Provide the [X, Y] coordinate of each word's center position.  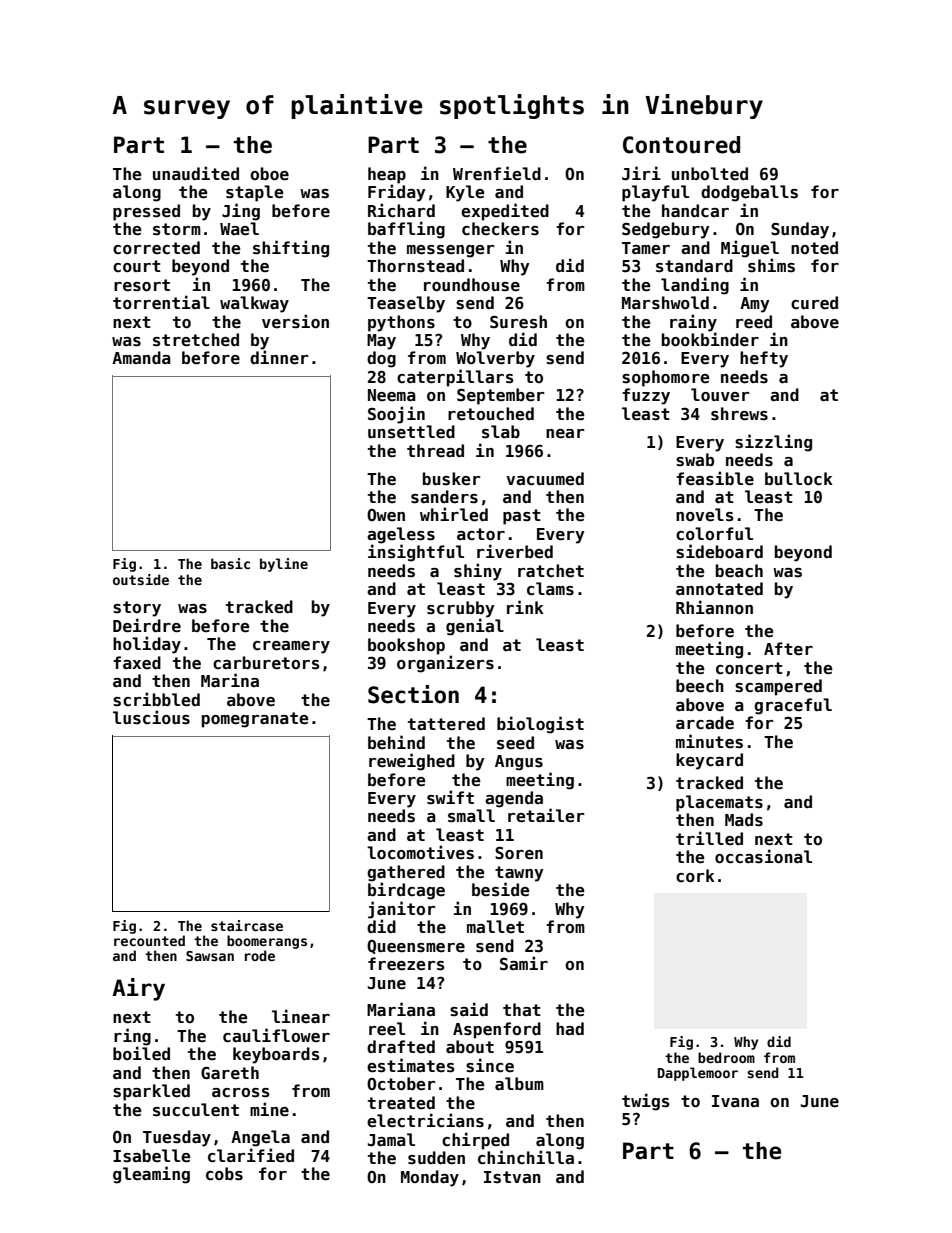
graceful [793, 706]
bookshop [406, 646]
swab [695, 460]
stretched [196, 340]
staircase [247, 925]
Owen [386, 515]
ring [132, 1037]
